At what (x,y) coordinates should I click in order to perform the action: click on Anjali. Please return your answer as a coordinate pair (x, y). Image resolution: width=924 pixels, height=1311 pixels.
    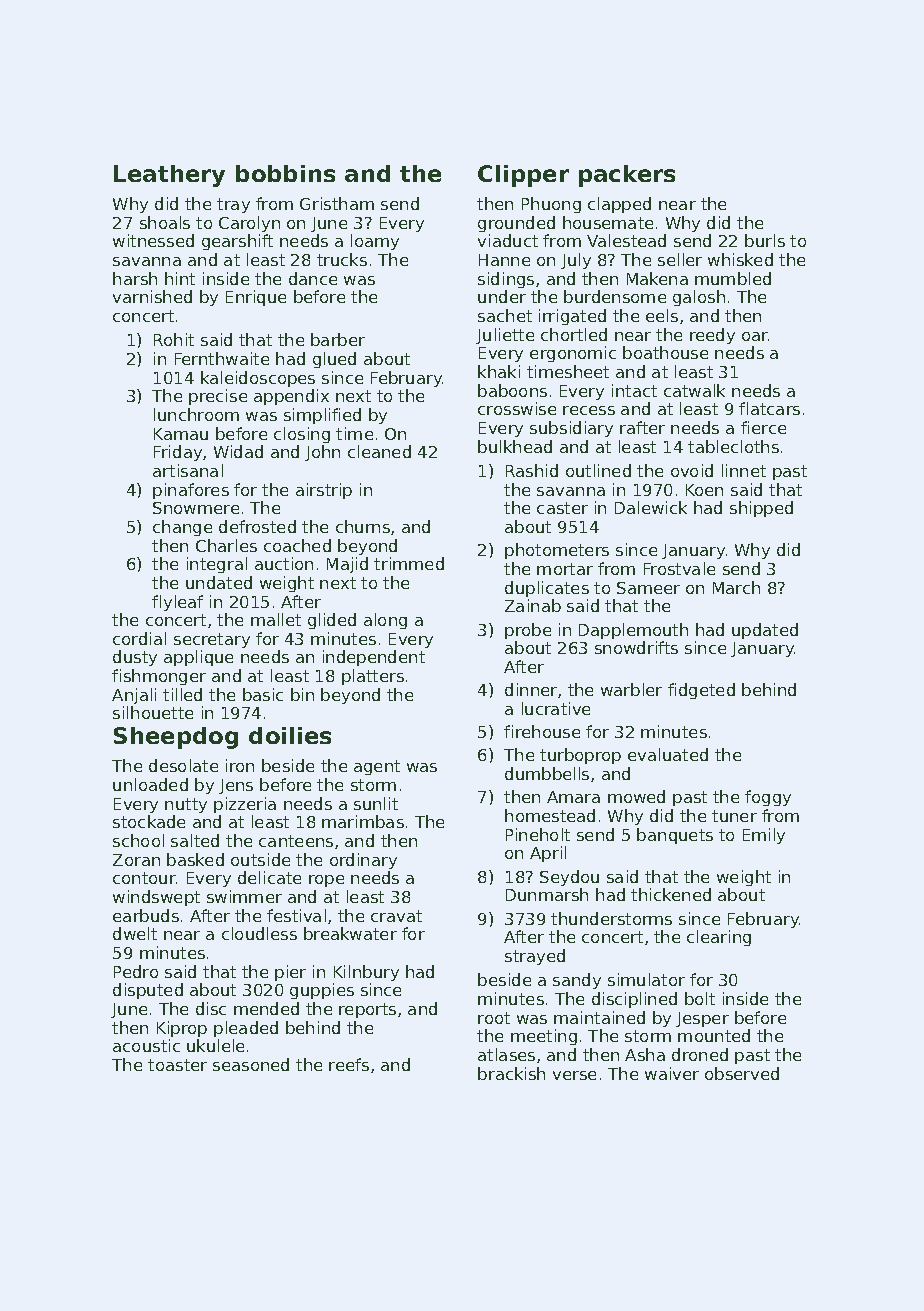
    Looking at the image, I should click on (134, 696).
